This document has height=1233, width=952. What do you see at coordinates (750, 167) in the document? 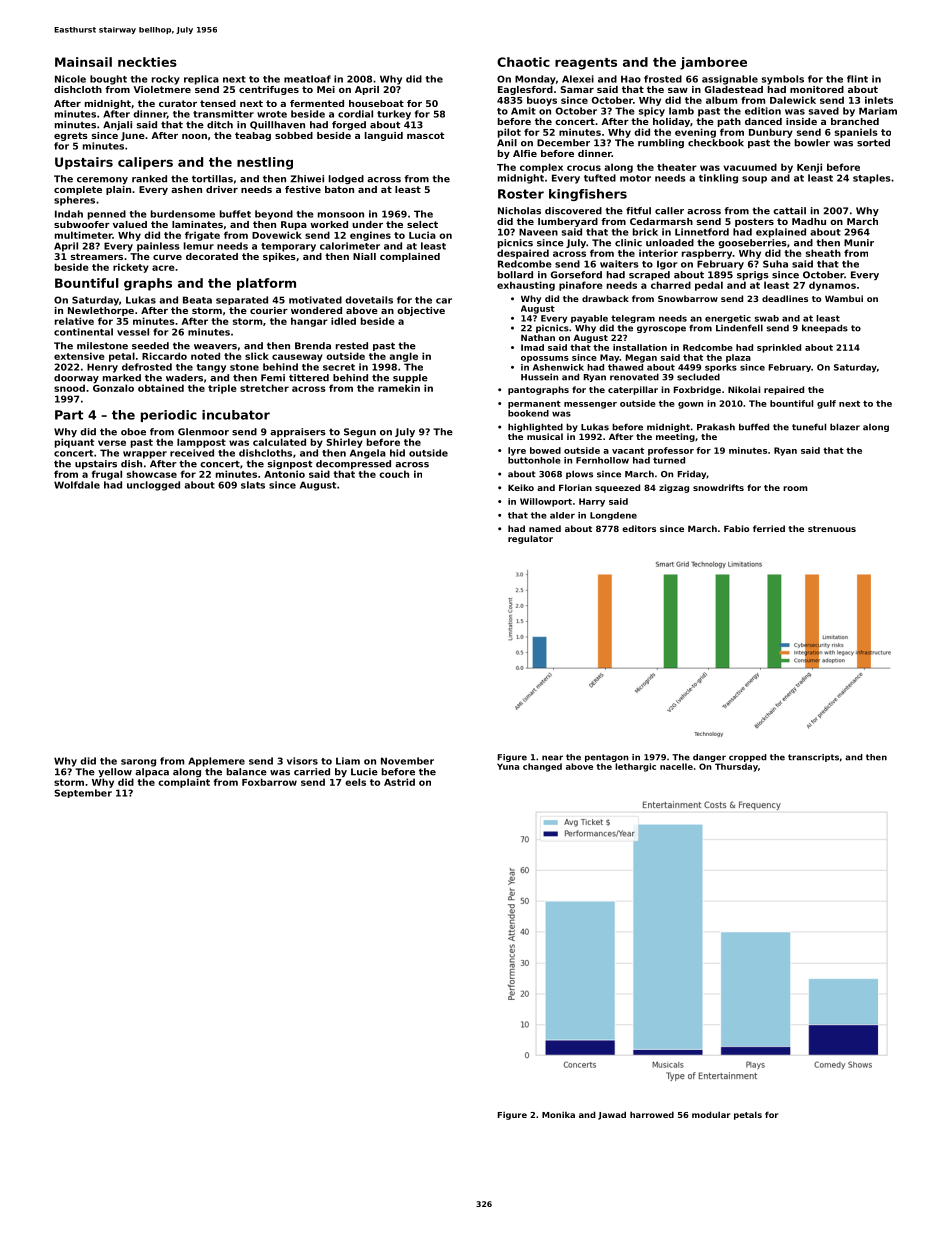
I see `vacuumed` at bounding box center [750, 167].
